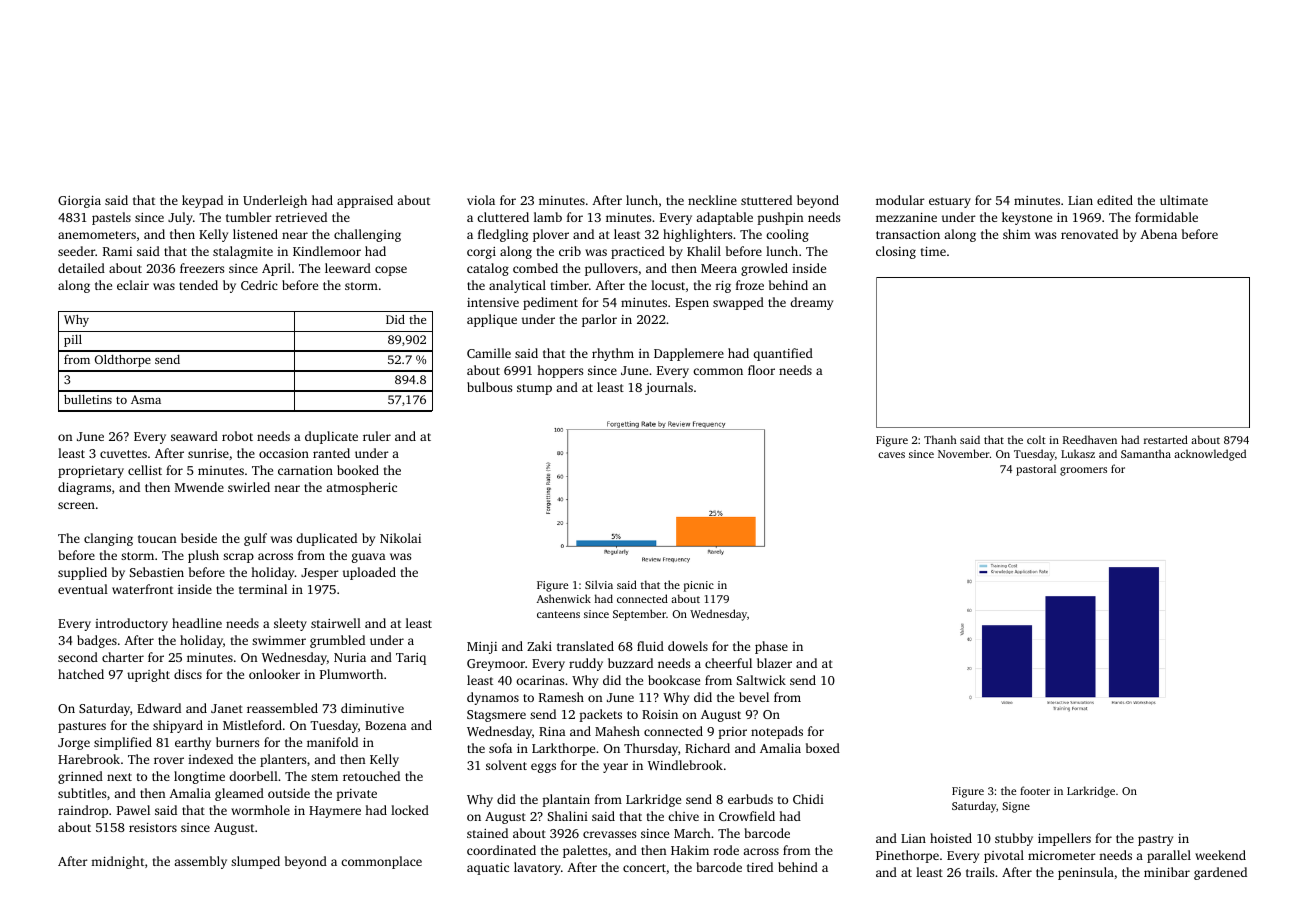 This screenshot has width=1308, height=924. Describe the element at coordinates (78, 657) in the screenshot. I see `second` at that location.
